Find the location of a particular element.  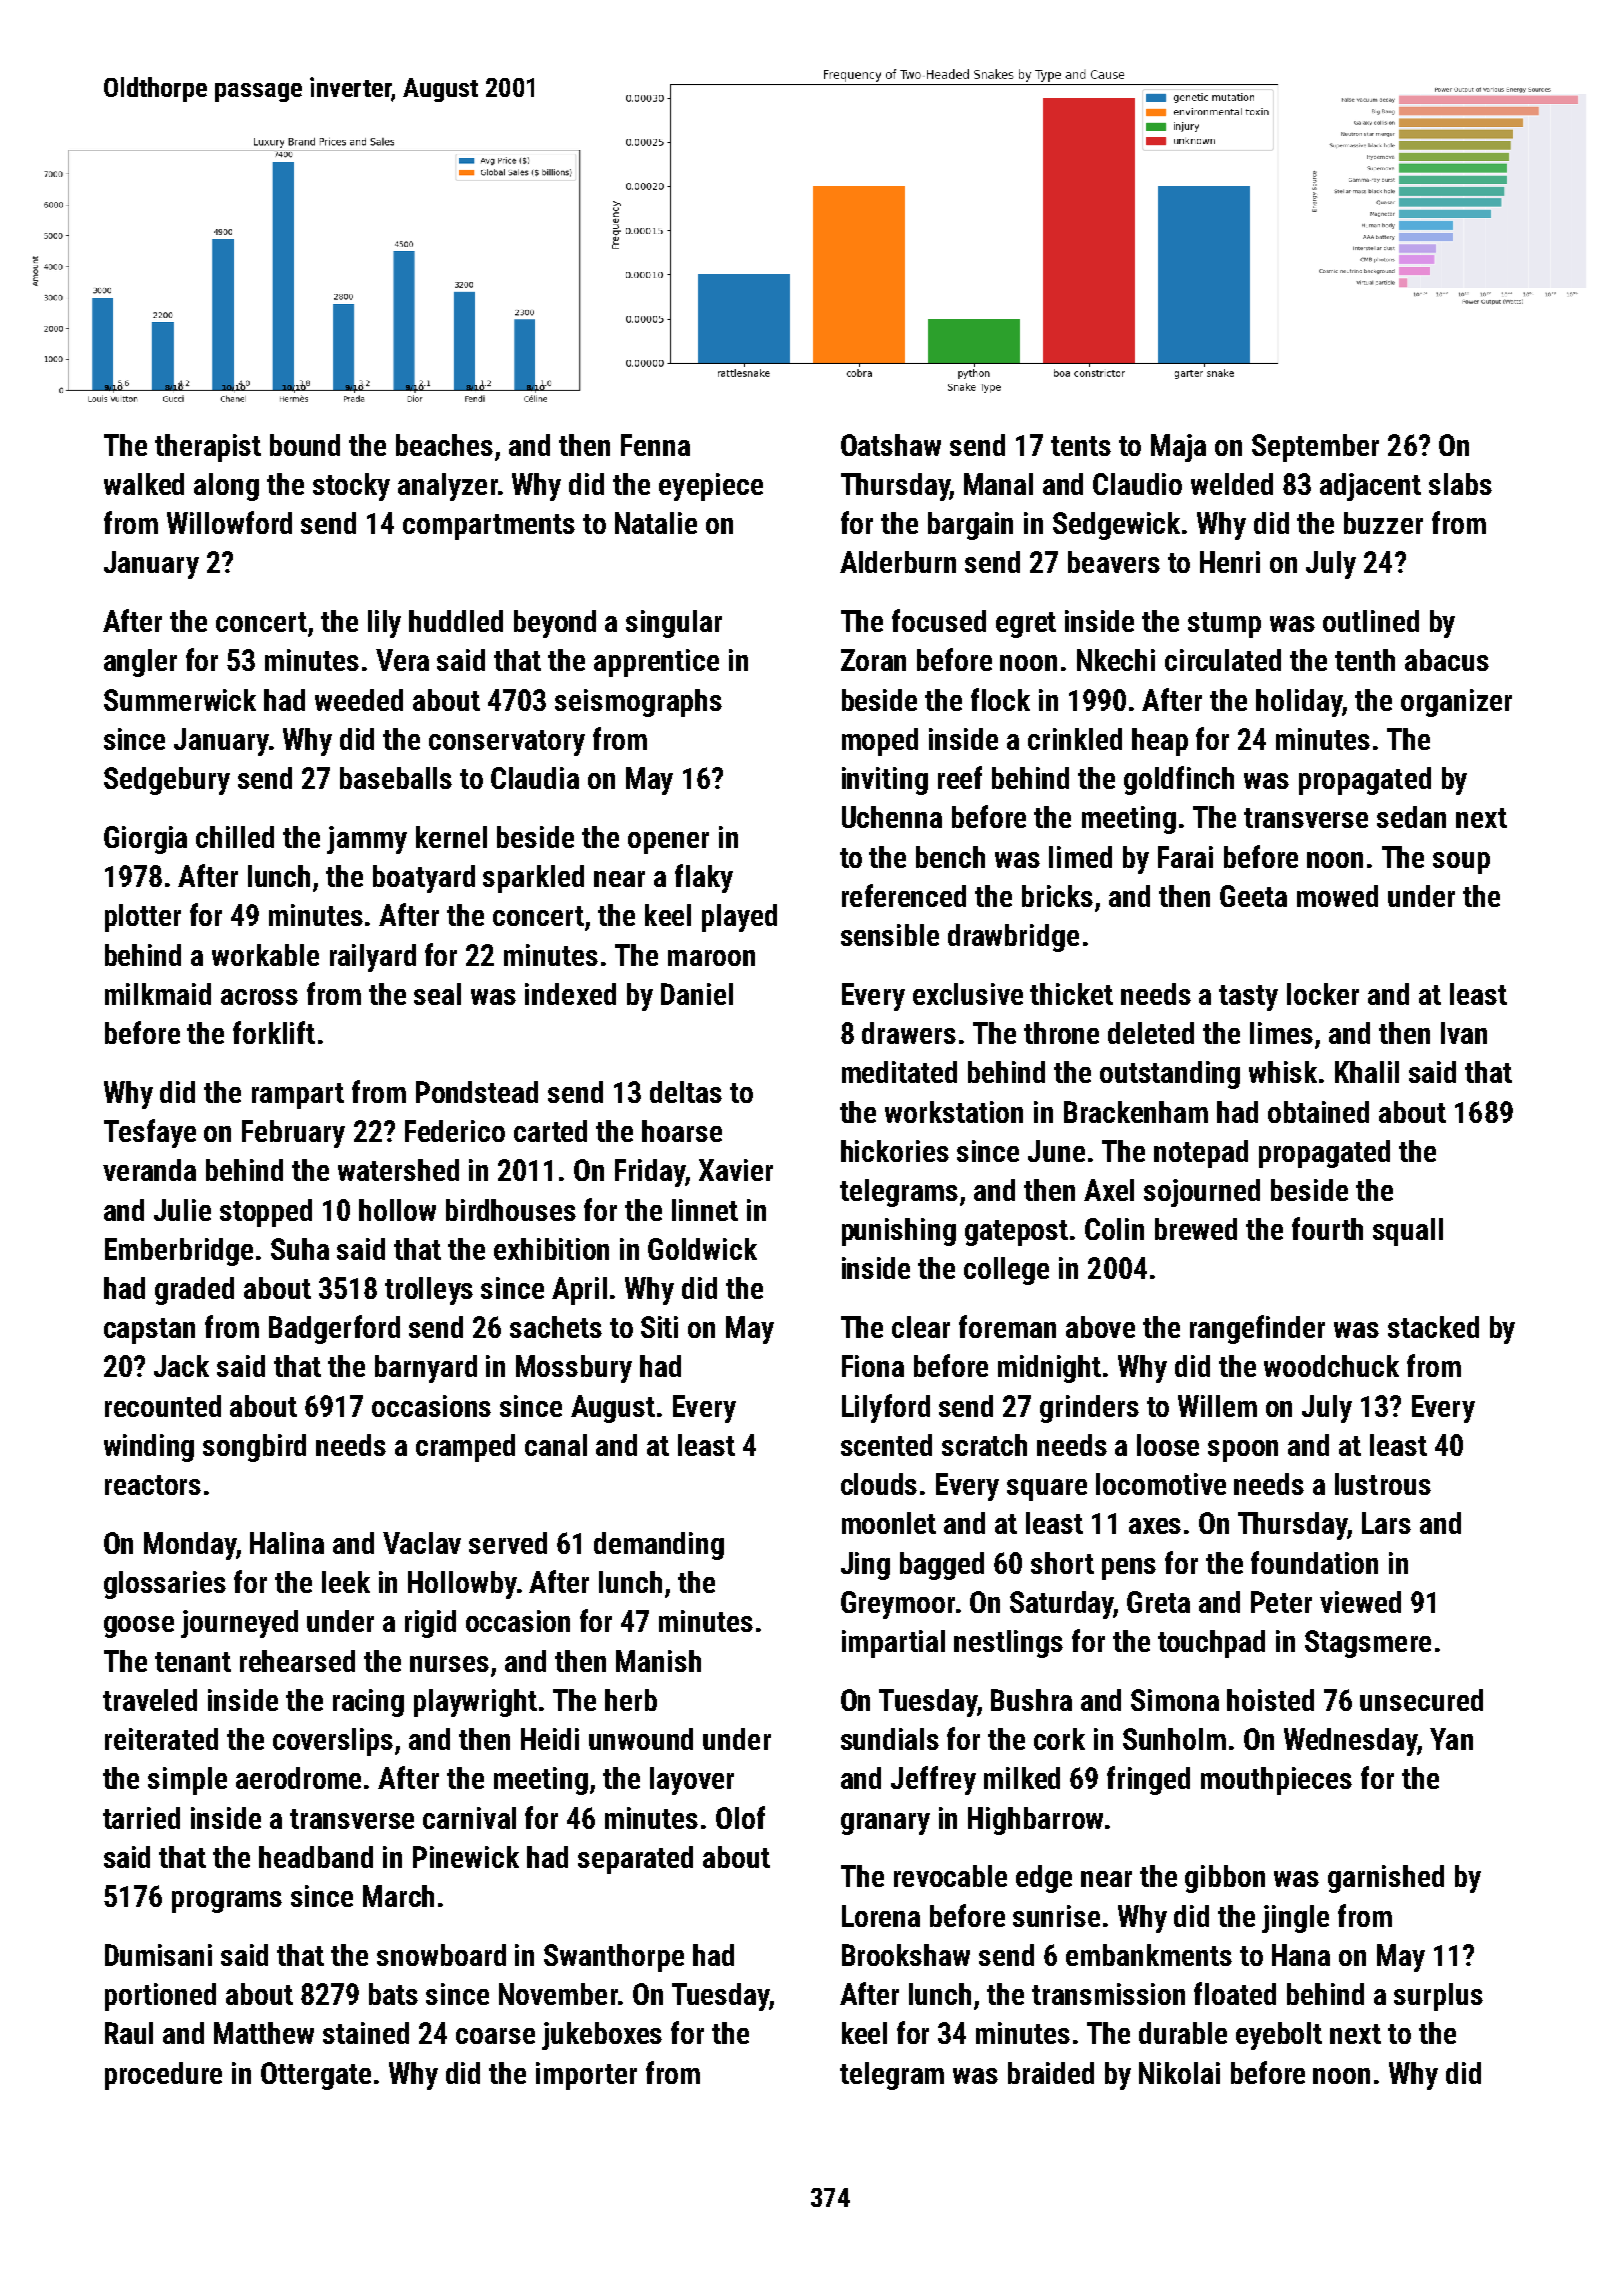

braided is located at coordinates (1051, 2073).
